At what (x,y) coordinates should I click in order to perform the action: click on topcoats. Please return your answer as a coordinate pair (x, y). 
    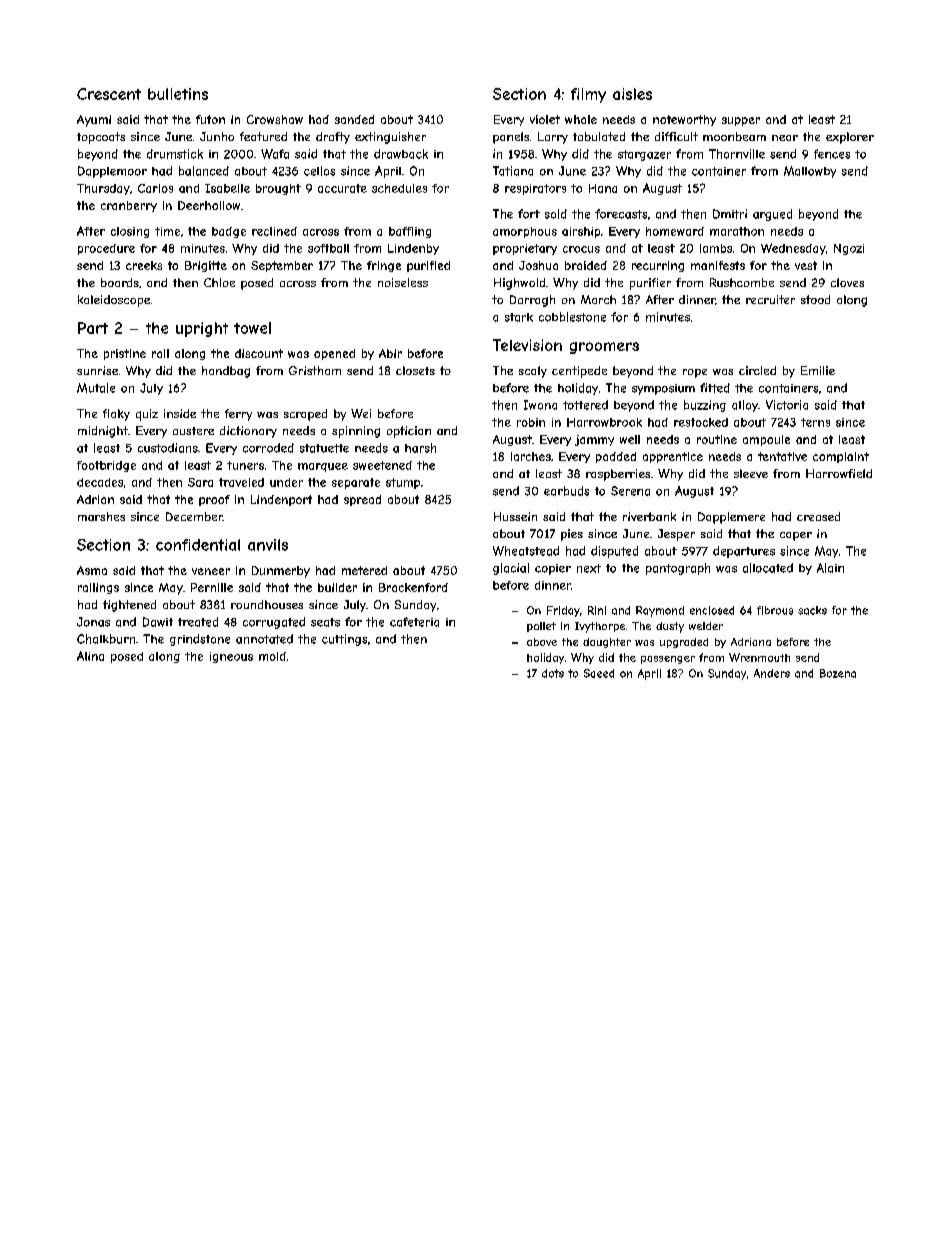
    Looking at the image, I should click on (101, 138).
